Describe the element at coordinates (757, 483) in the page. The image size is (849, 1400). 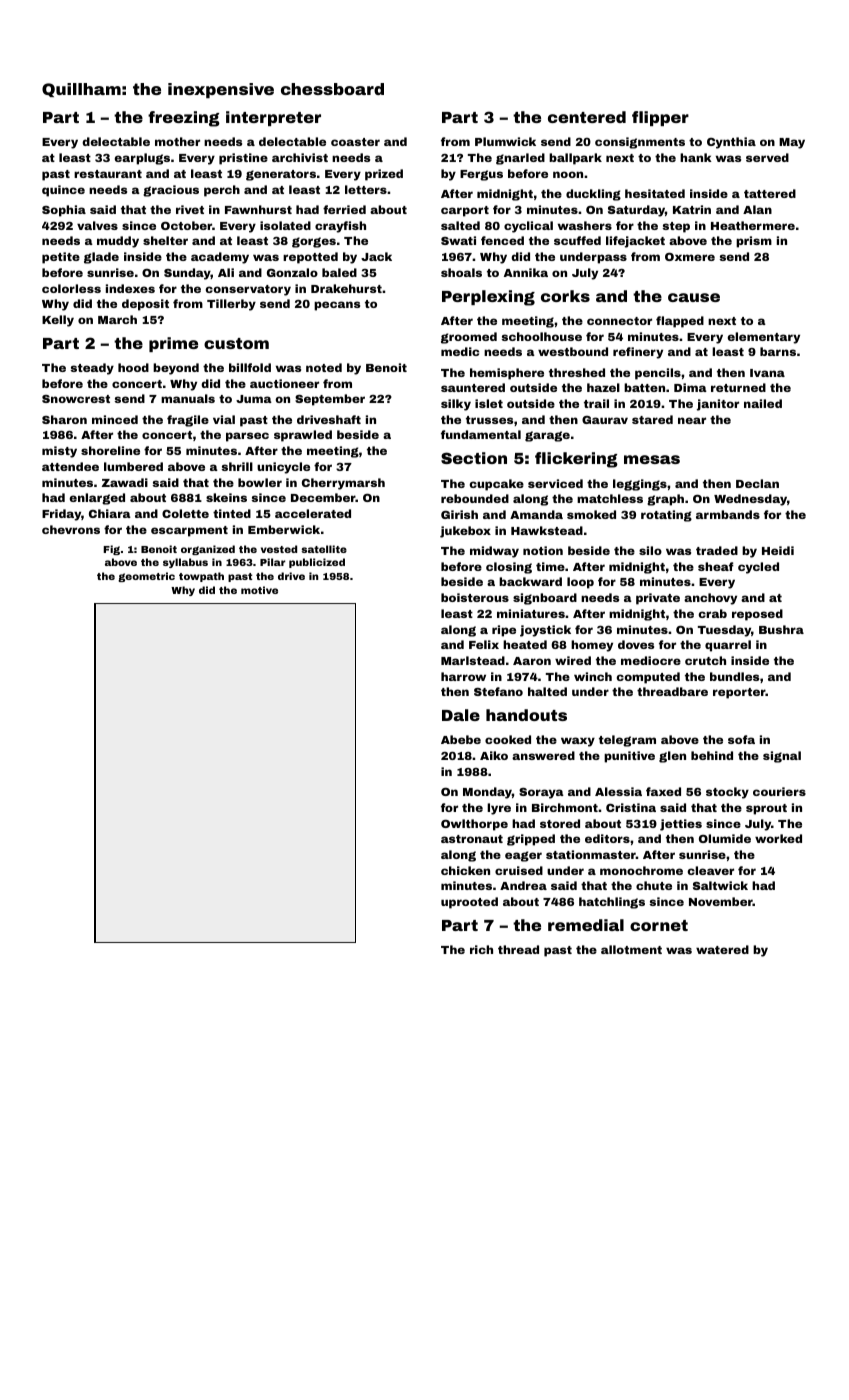
I see `Declan` at that location.
